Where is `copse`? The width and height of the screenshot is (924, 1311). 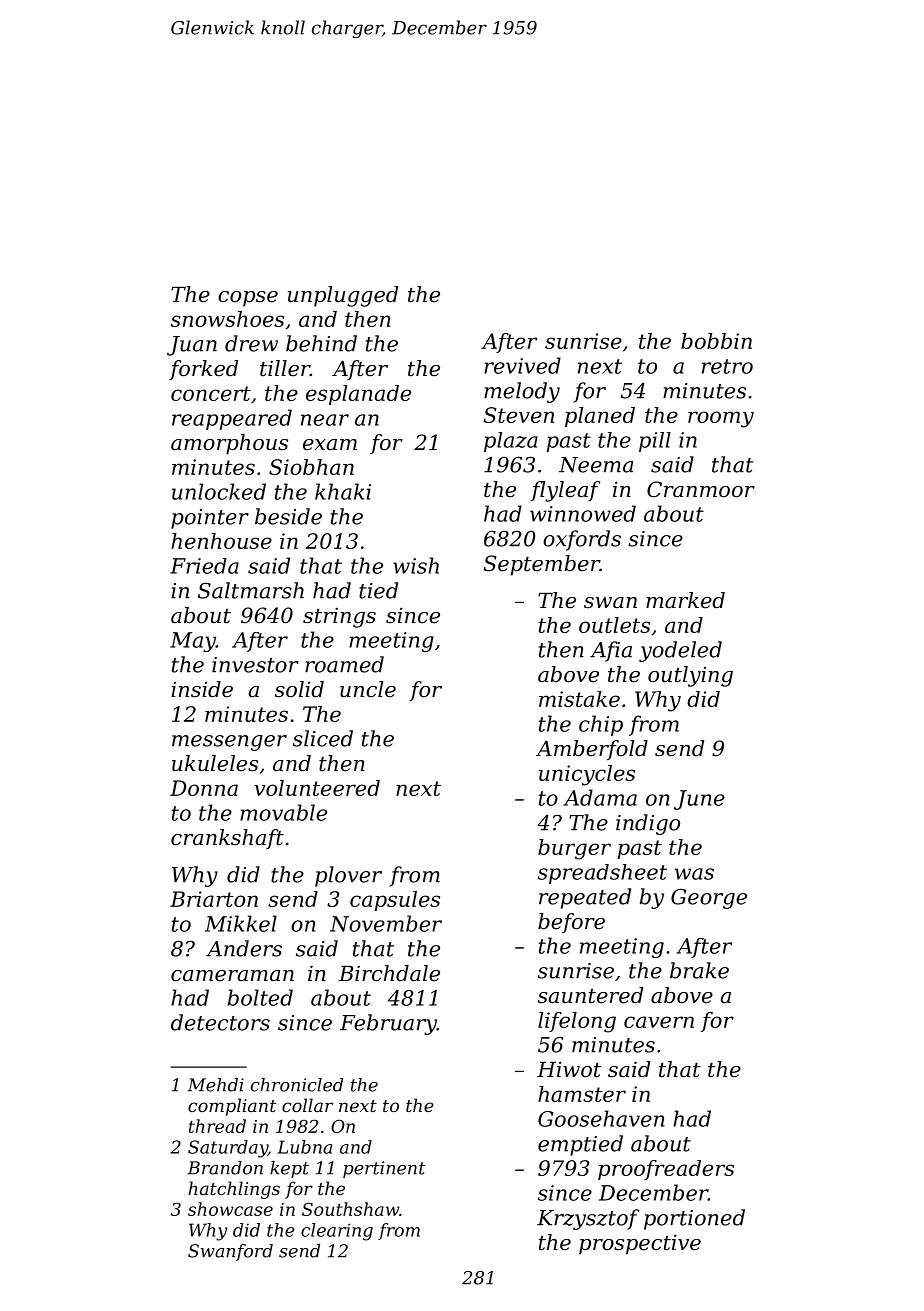
copse is located at coordinates (248, 299).
